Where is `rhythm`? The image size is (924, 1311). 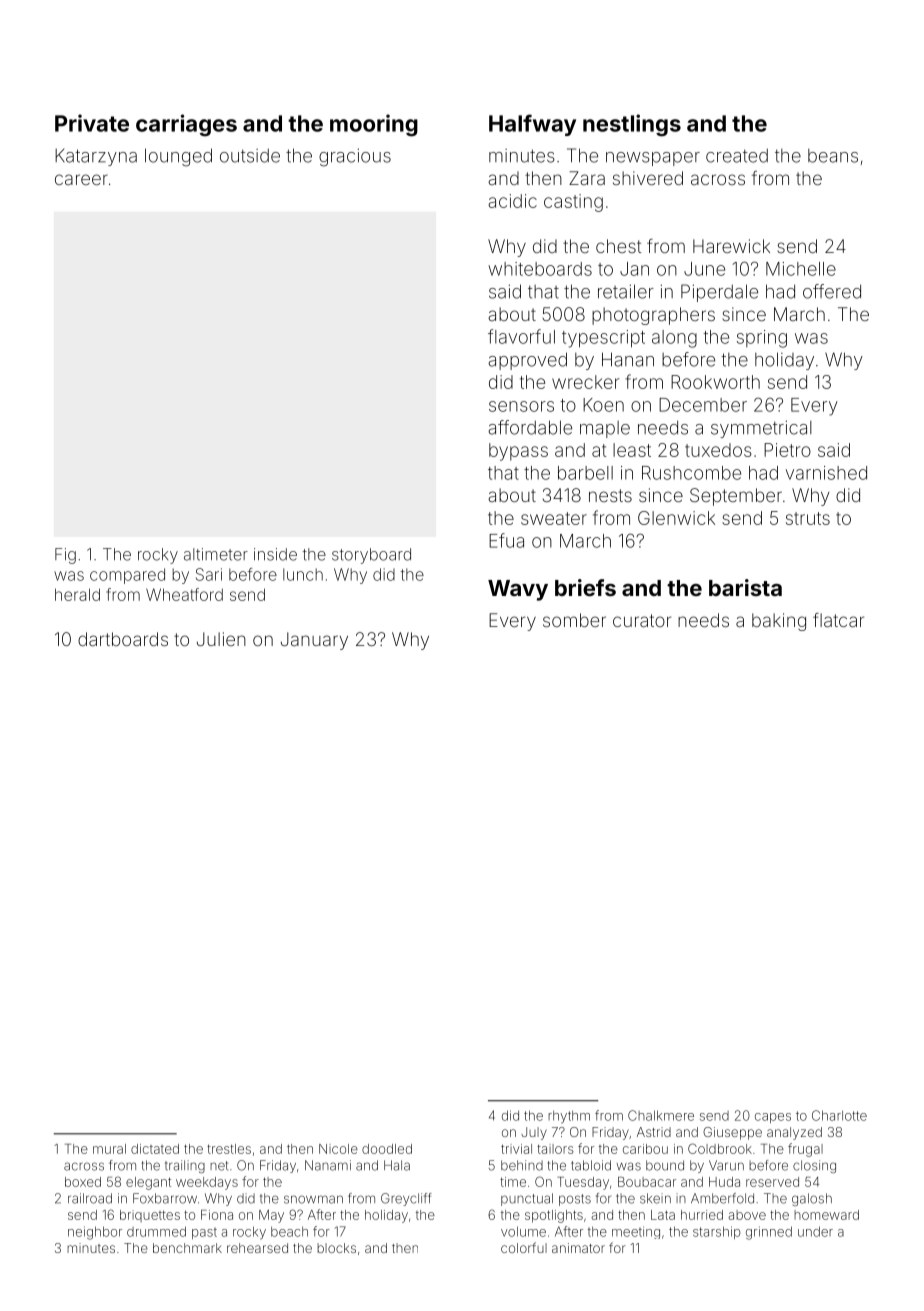 rhythm is located at coordinates (569, 1117).
